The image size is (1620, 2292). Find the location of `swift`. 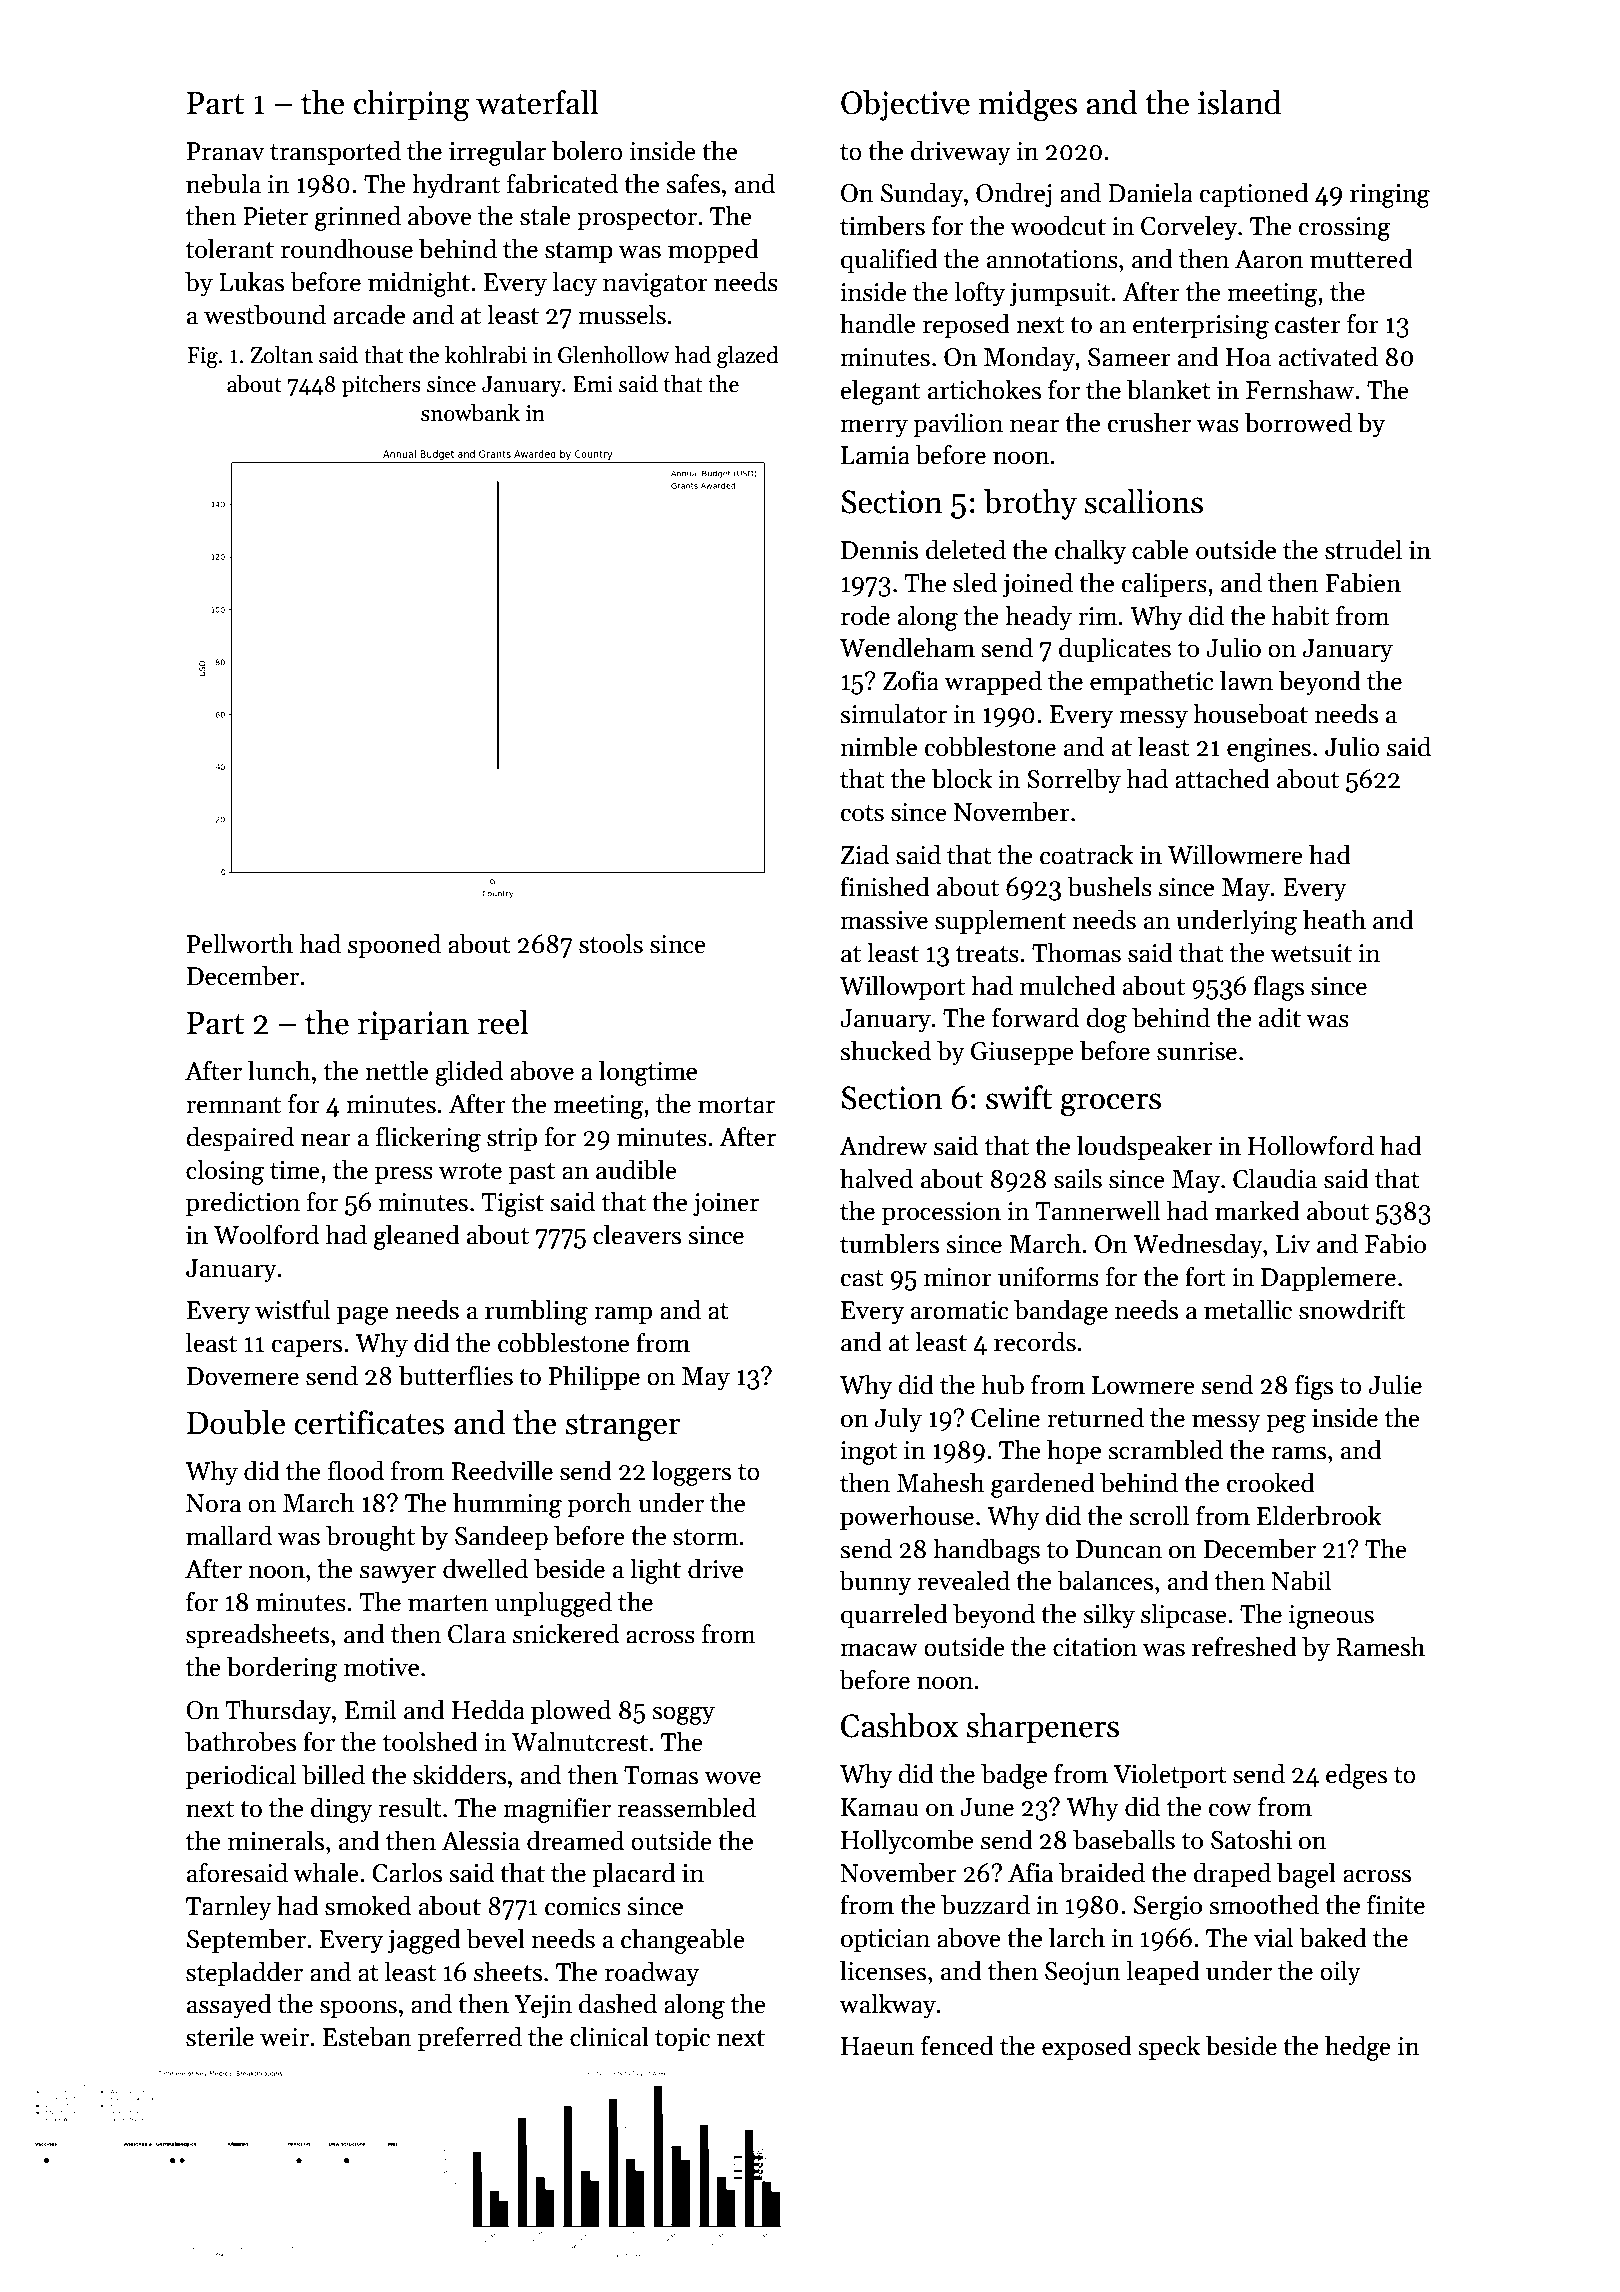

swift is located at coordinates (1019, 1097).
